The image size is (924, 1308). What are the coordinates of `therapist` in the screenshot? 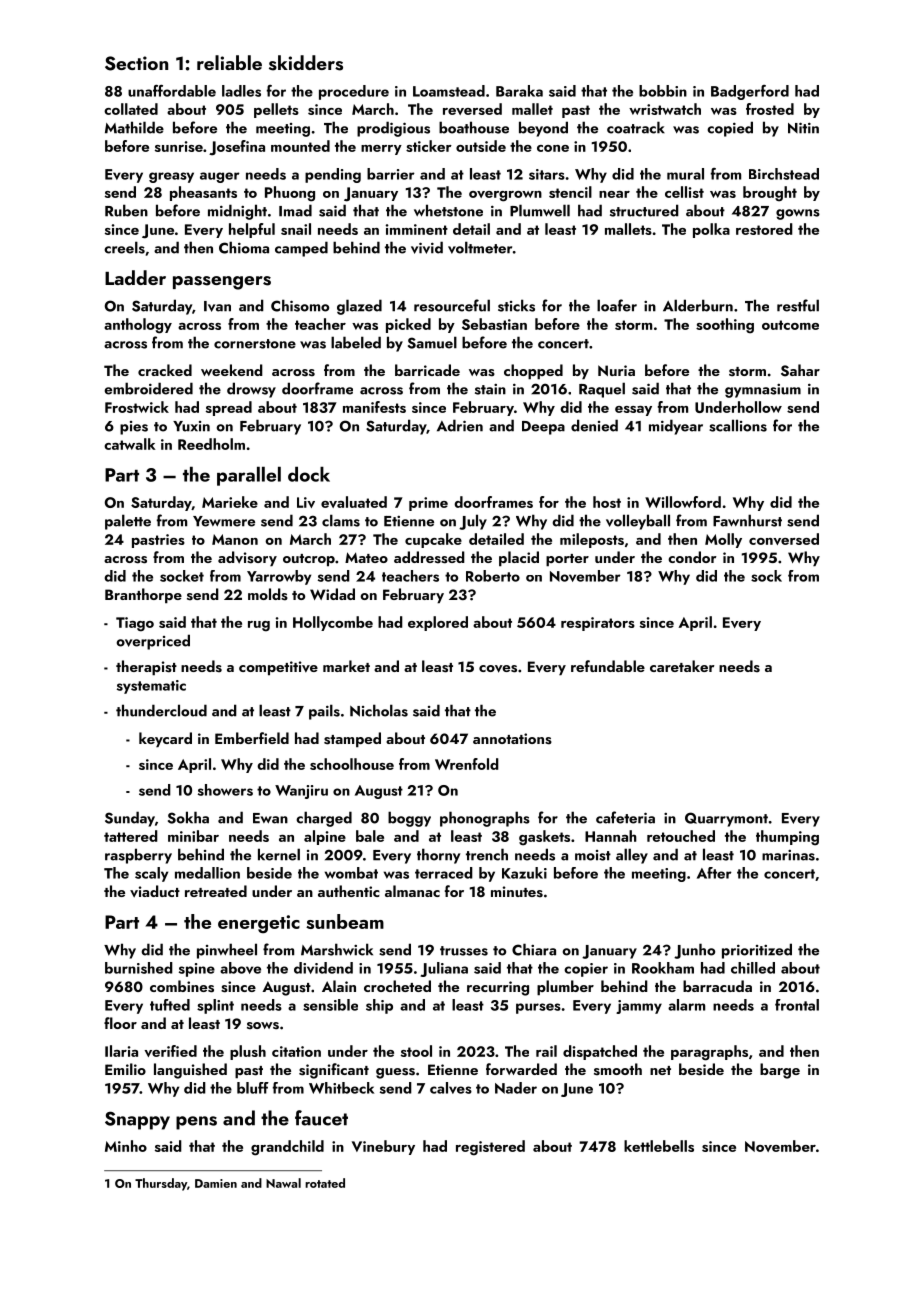 It's located at (146, 668).
